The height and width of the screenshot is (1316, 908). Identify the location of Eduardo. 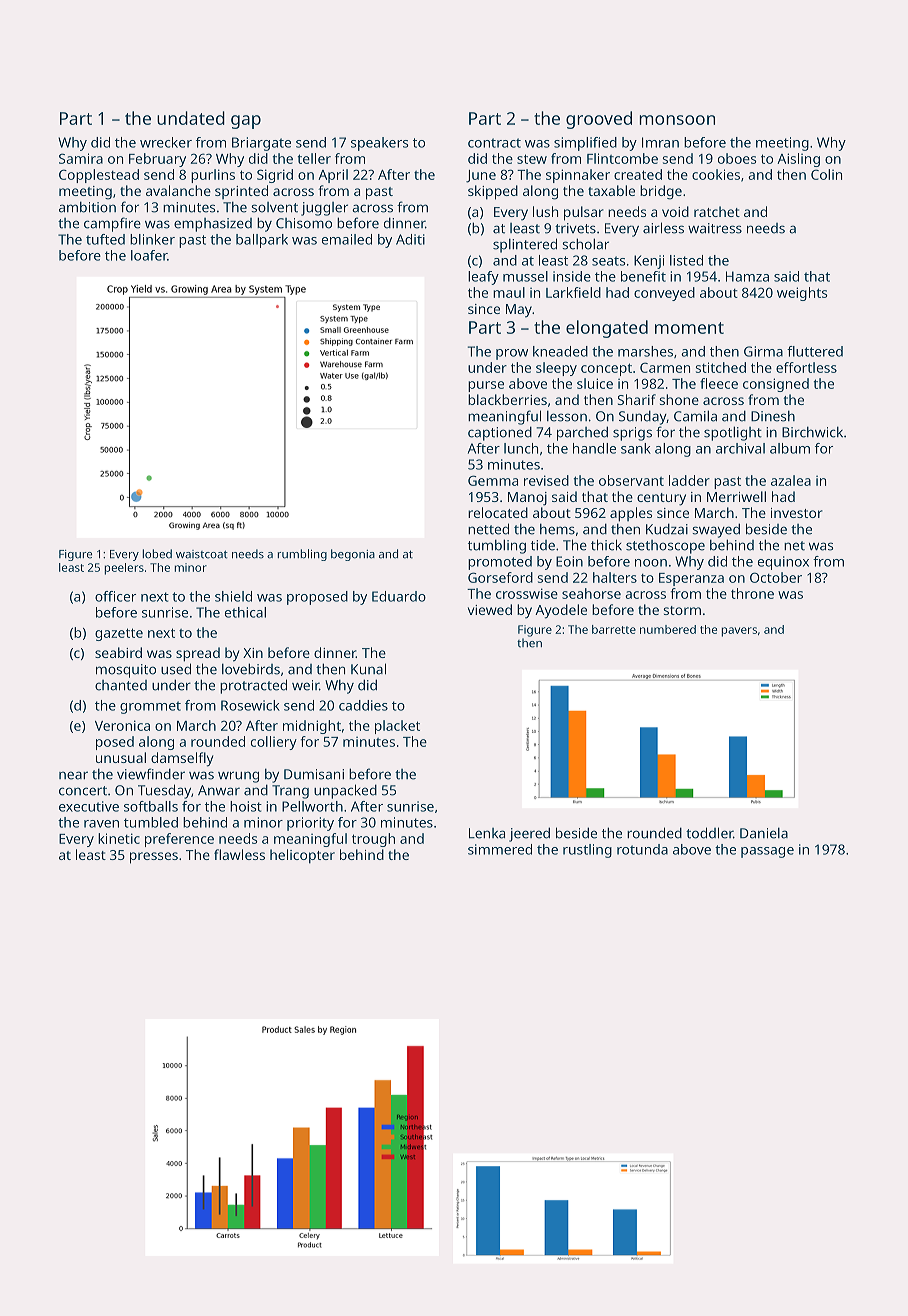
(399, 596).
